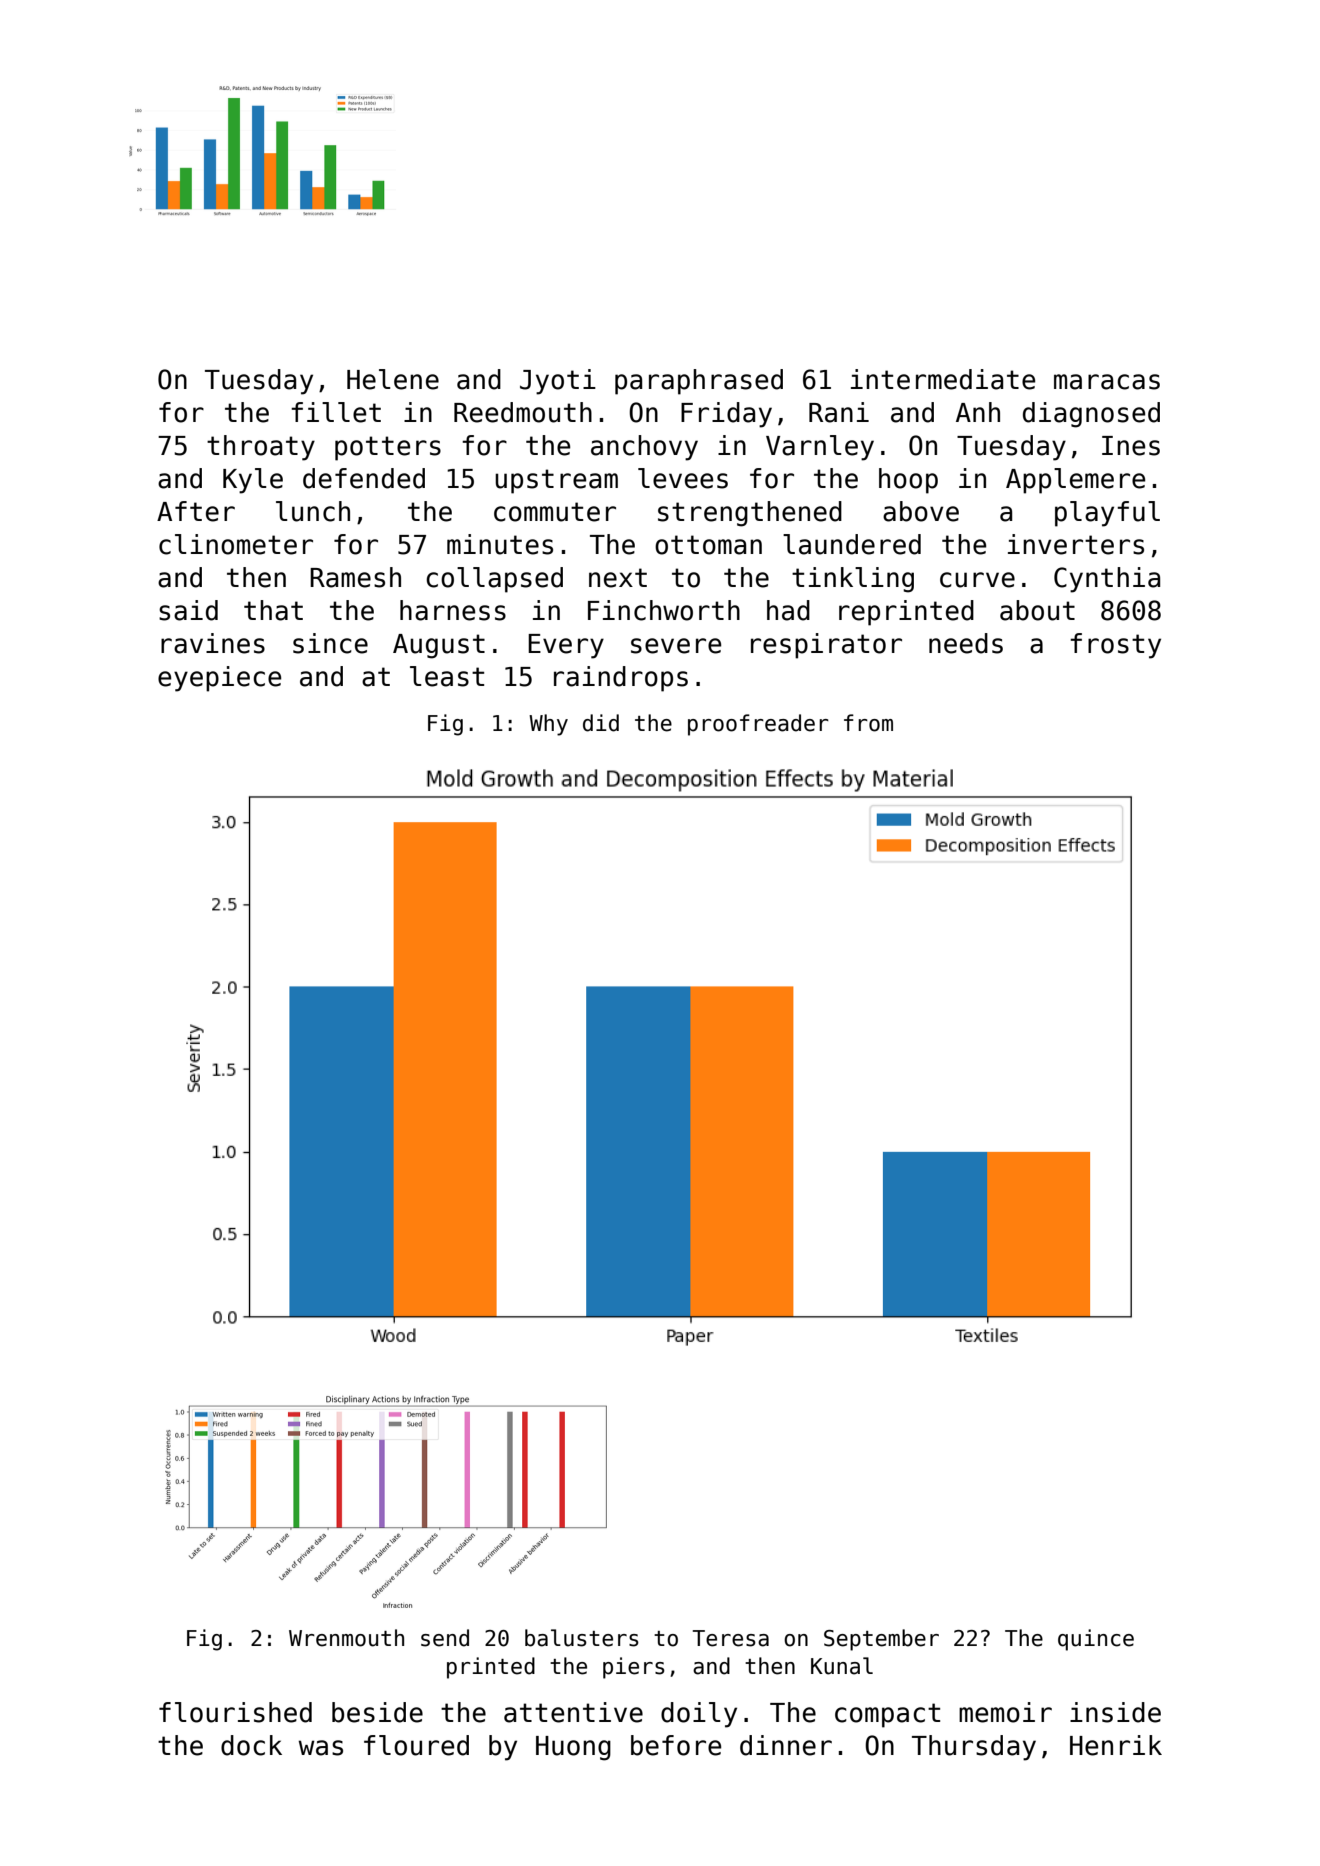 The image size is (1320, 1866). I want to click on Kunal, so click(842, 1666).
